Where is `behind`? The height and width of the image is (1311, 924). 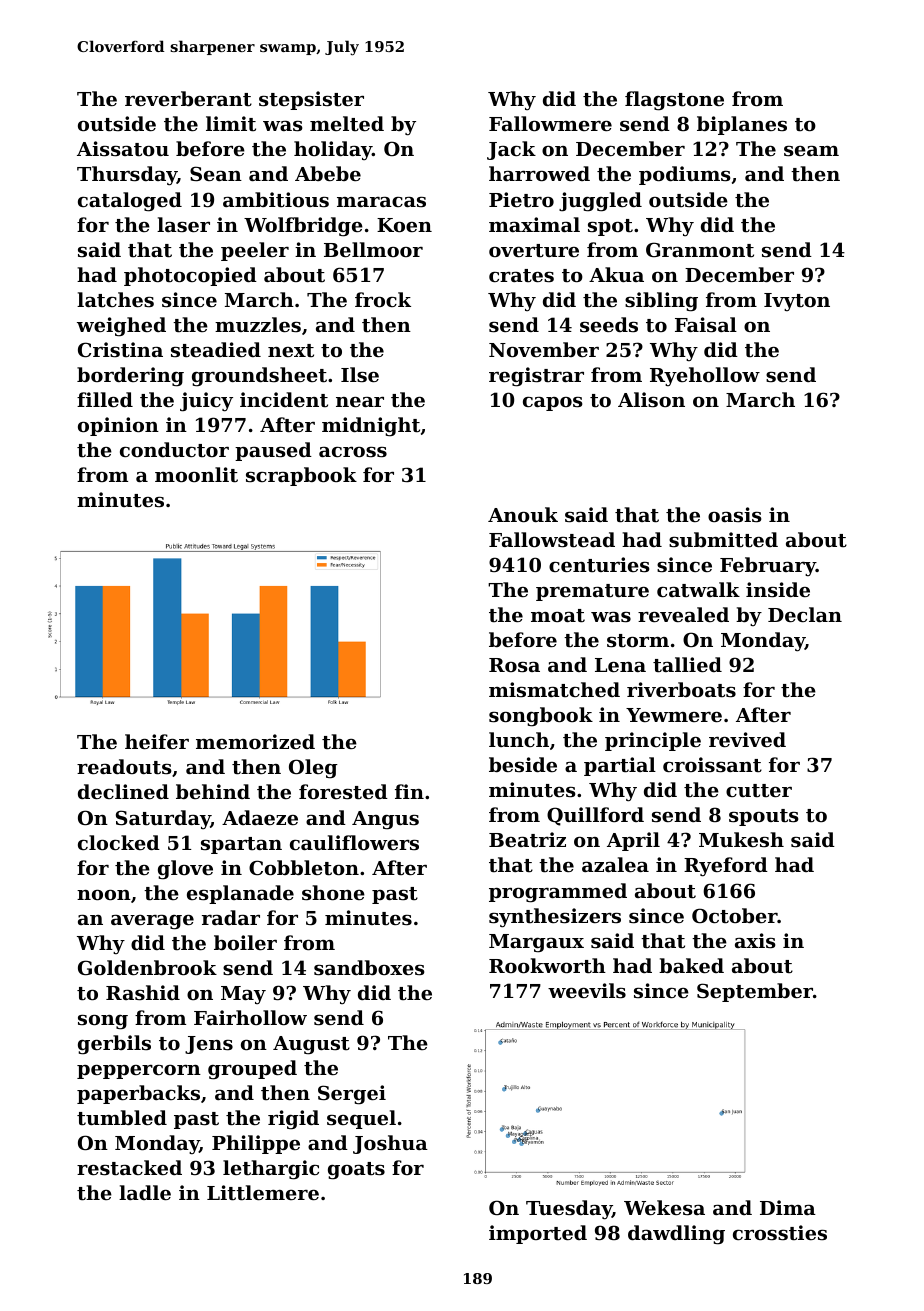
behind is located at coordinates (213, 791).
